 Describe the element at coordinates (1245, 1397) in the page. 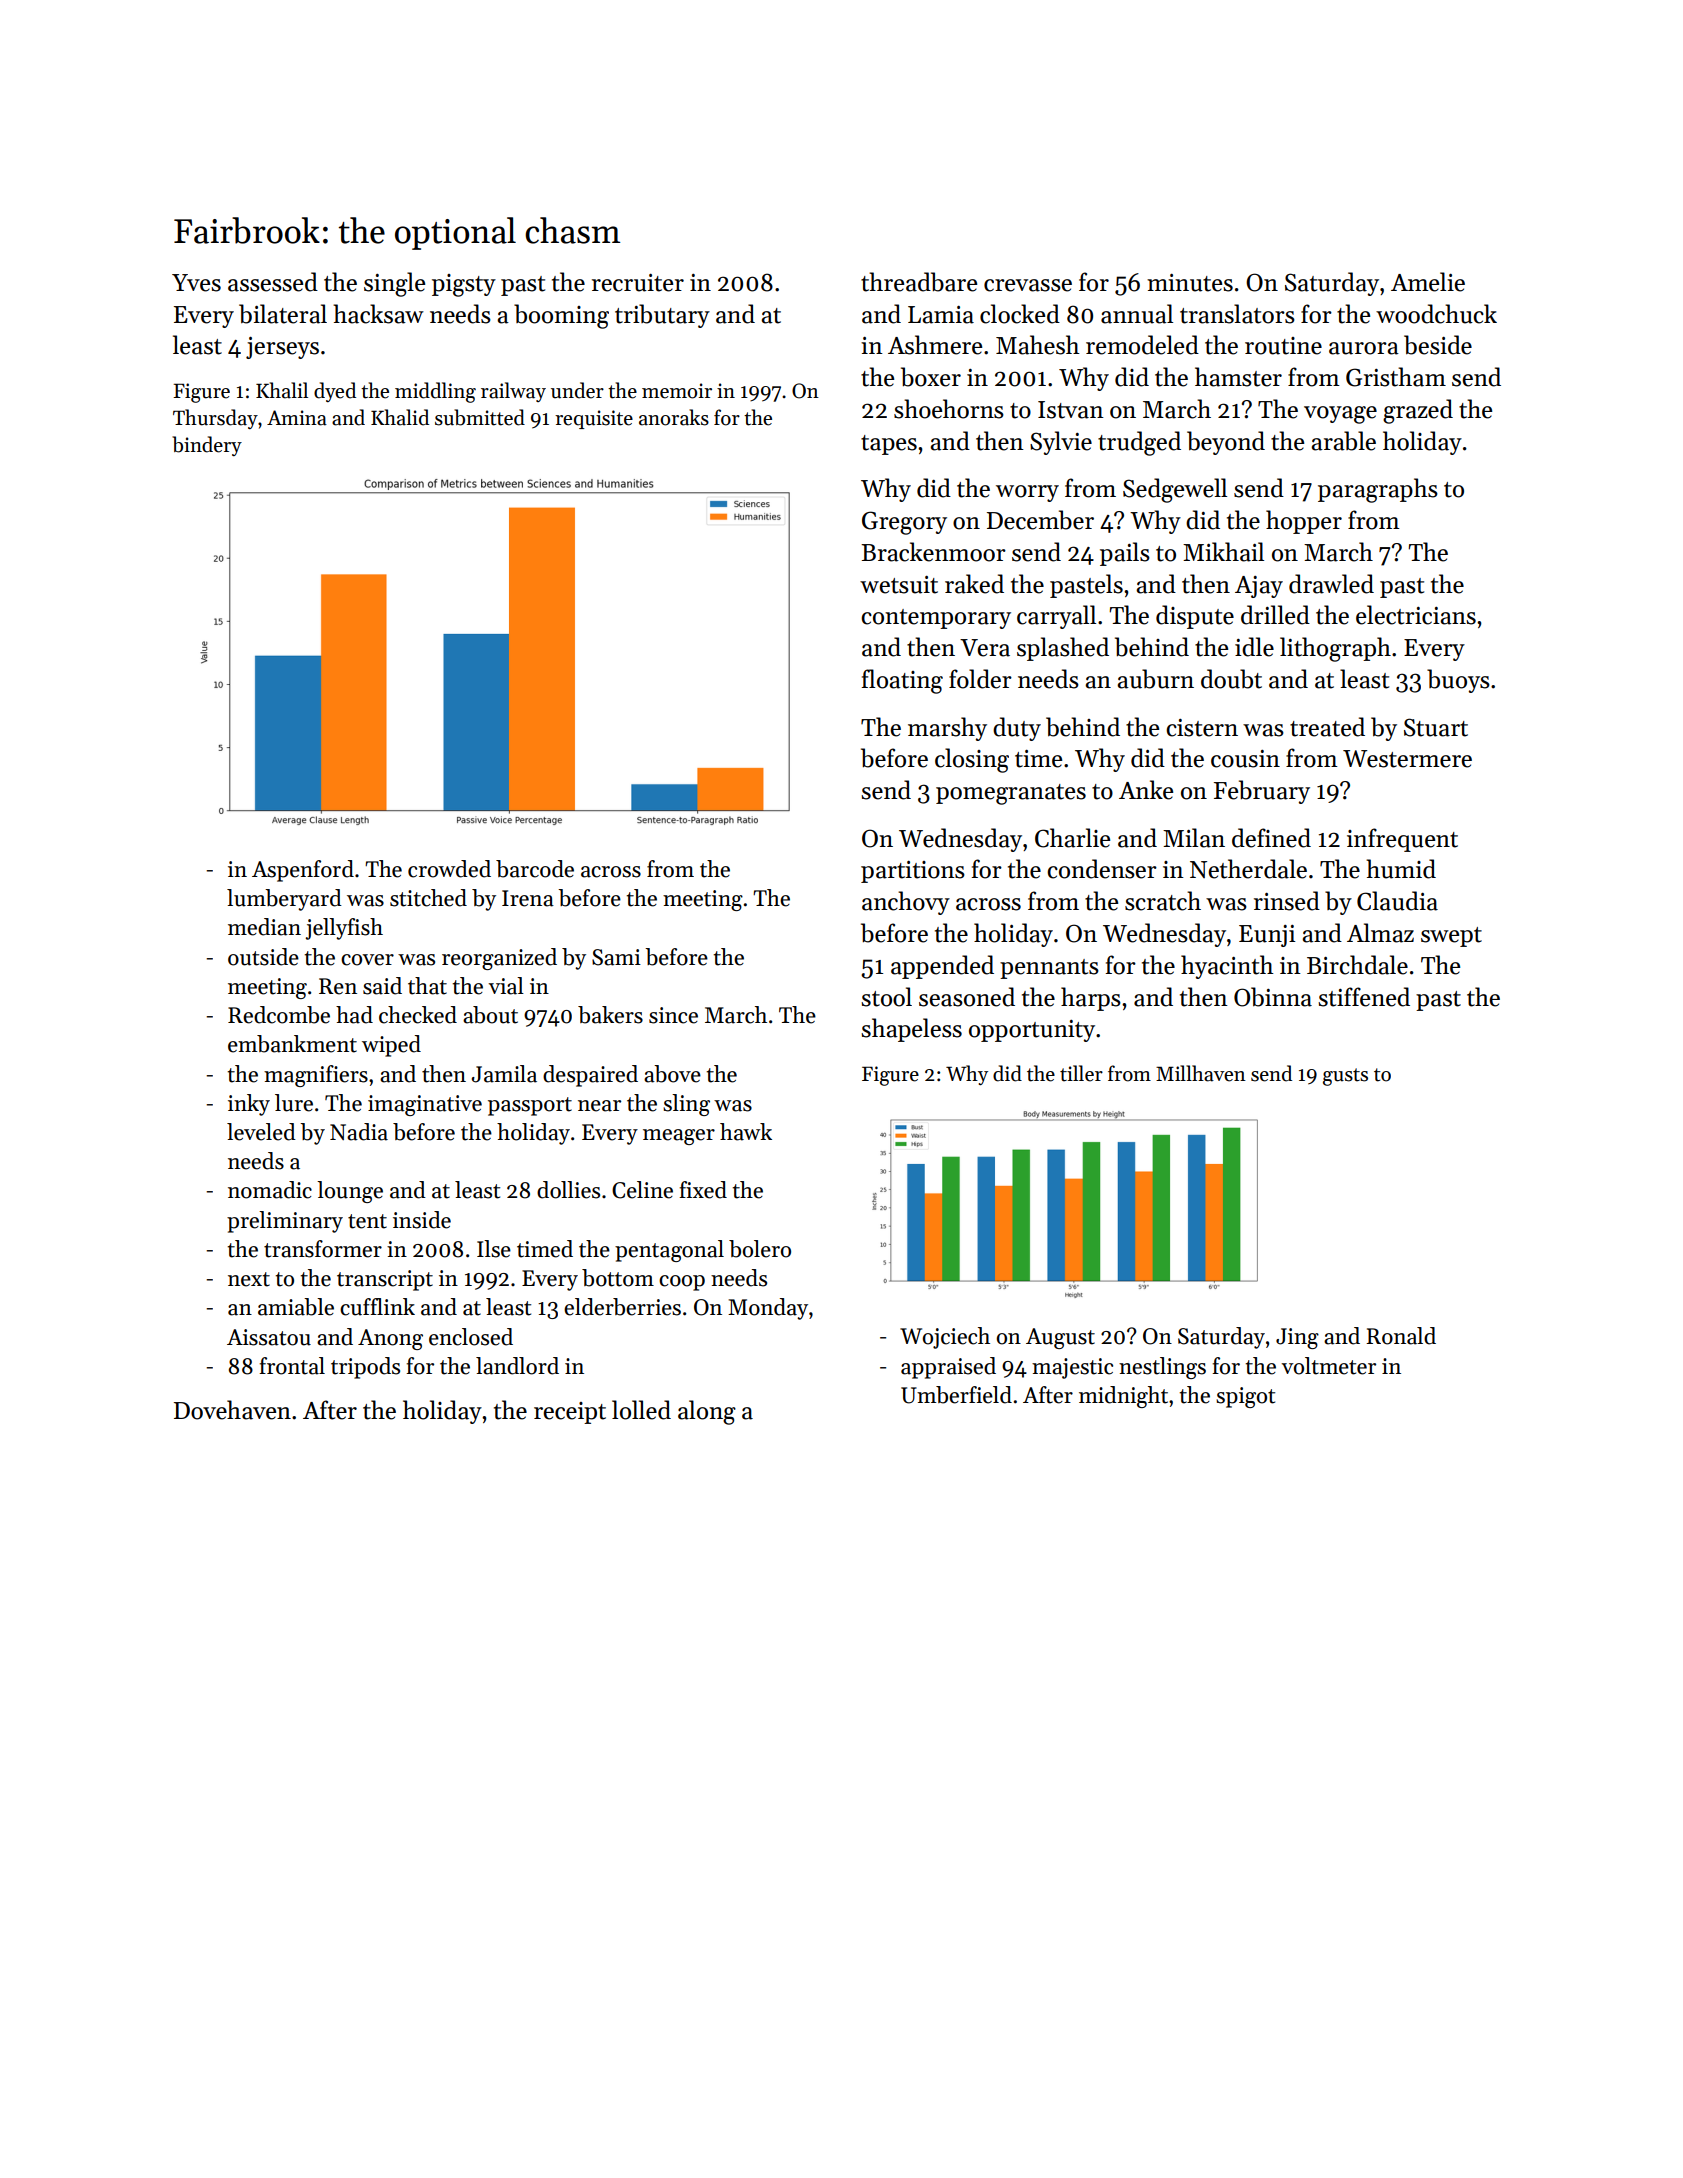

I see `spigot` at that location.
